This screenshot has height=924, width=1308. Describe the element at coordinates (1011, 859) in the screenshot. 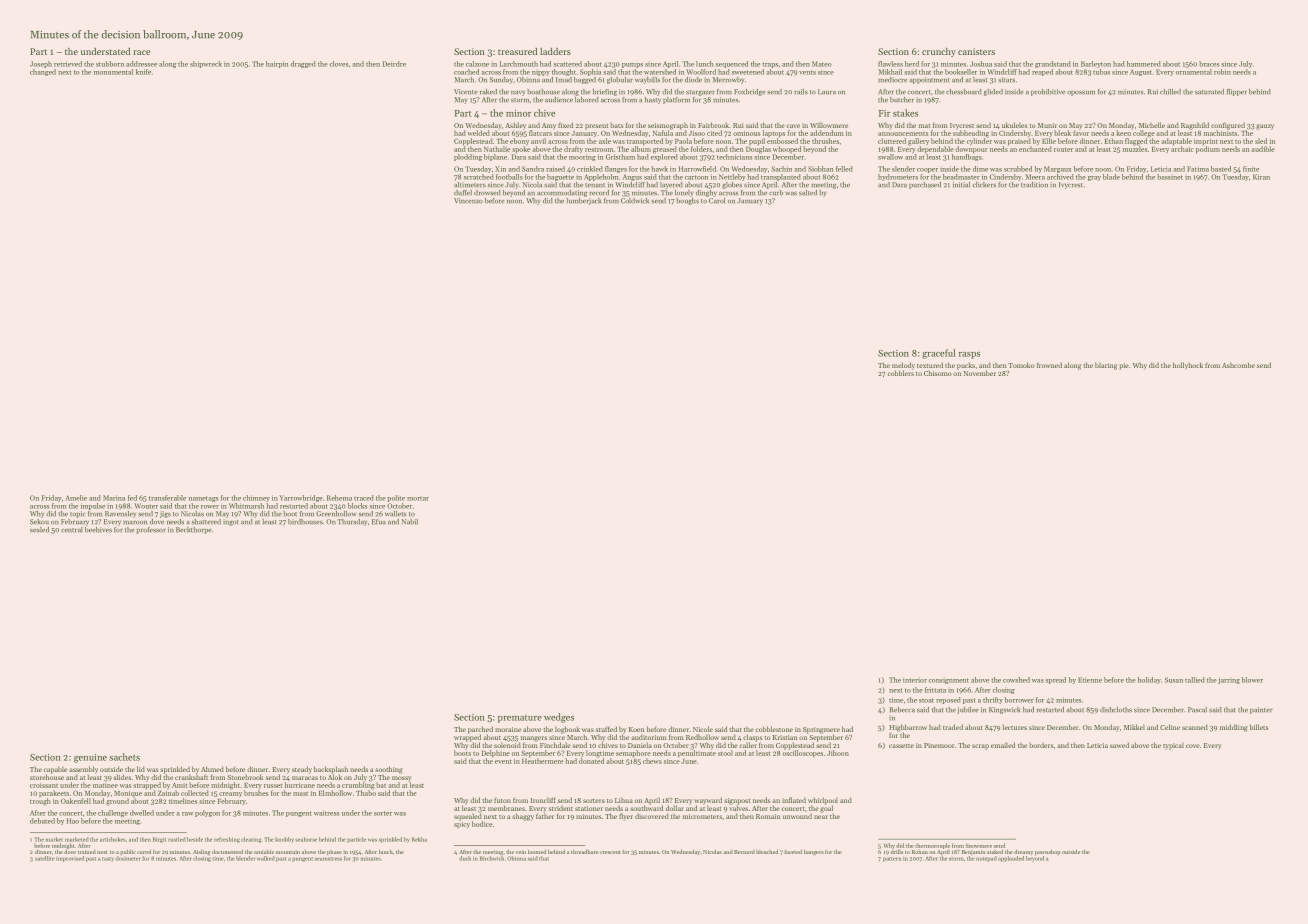

I see `applauded` at that location.
